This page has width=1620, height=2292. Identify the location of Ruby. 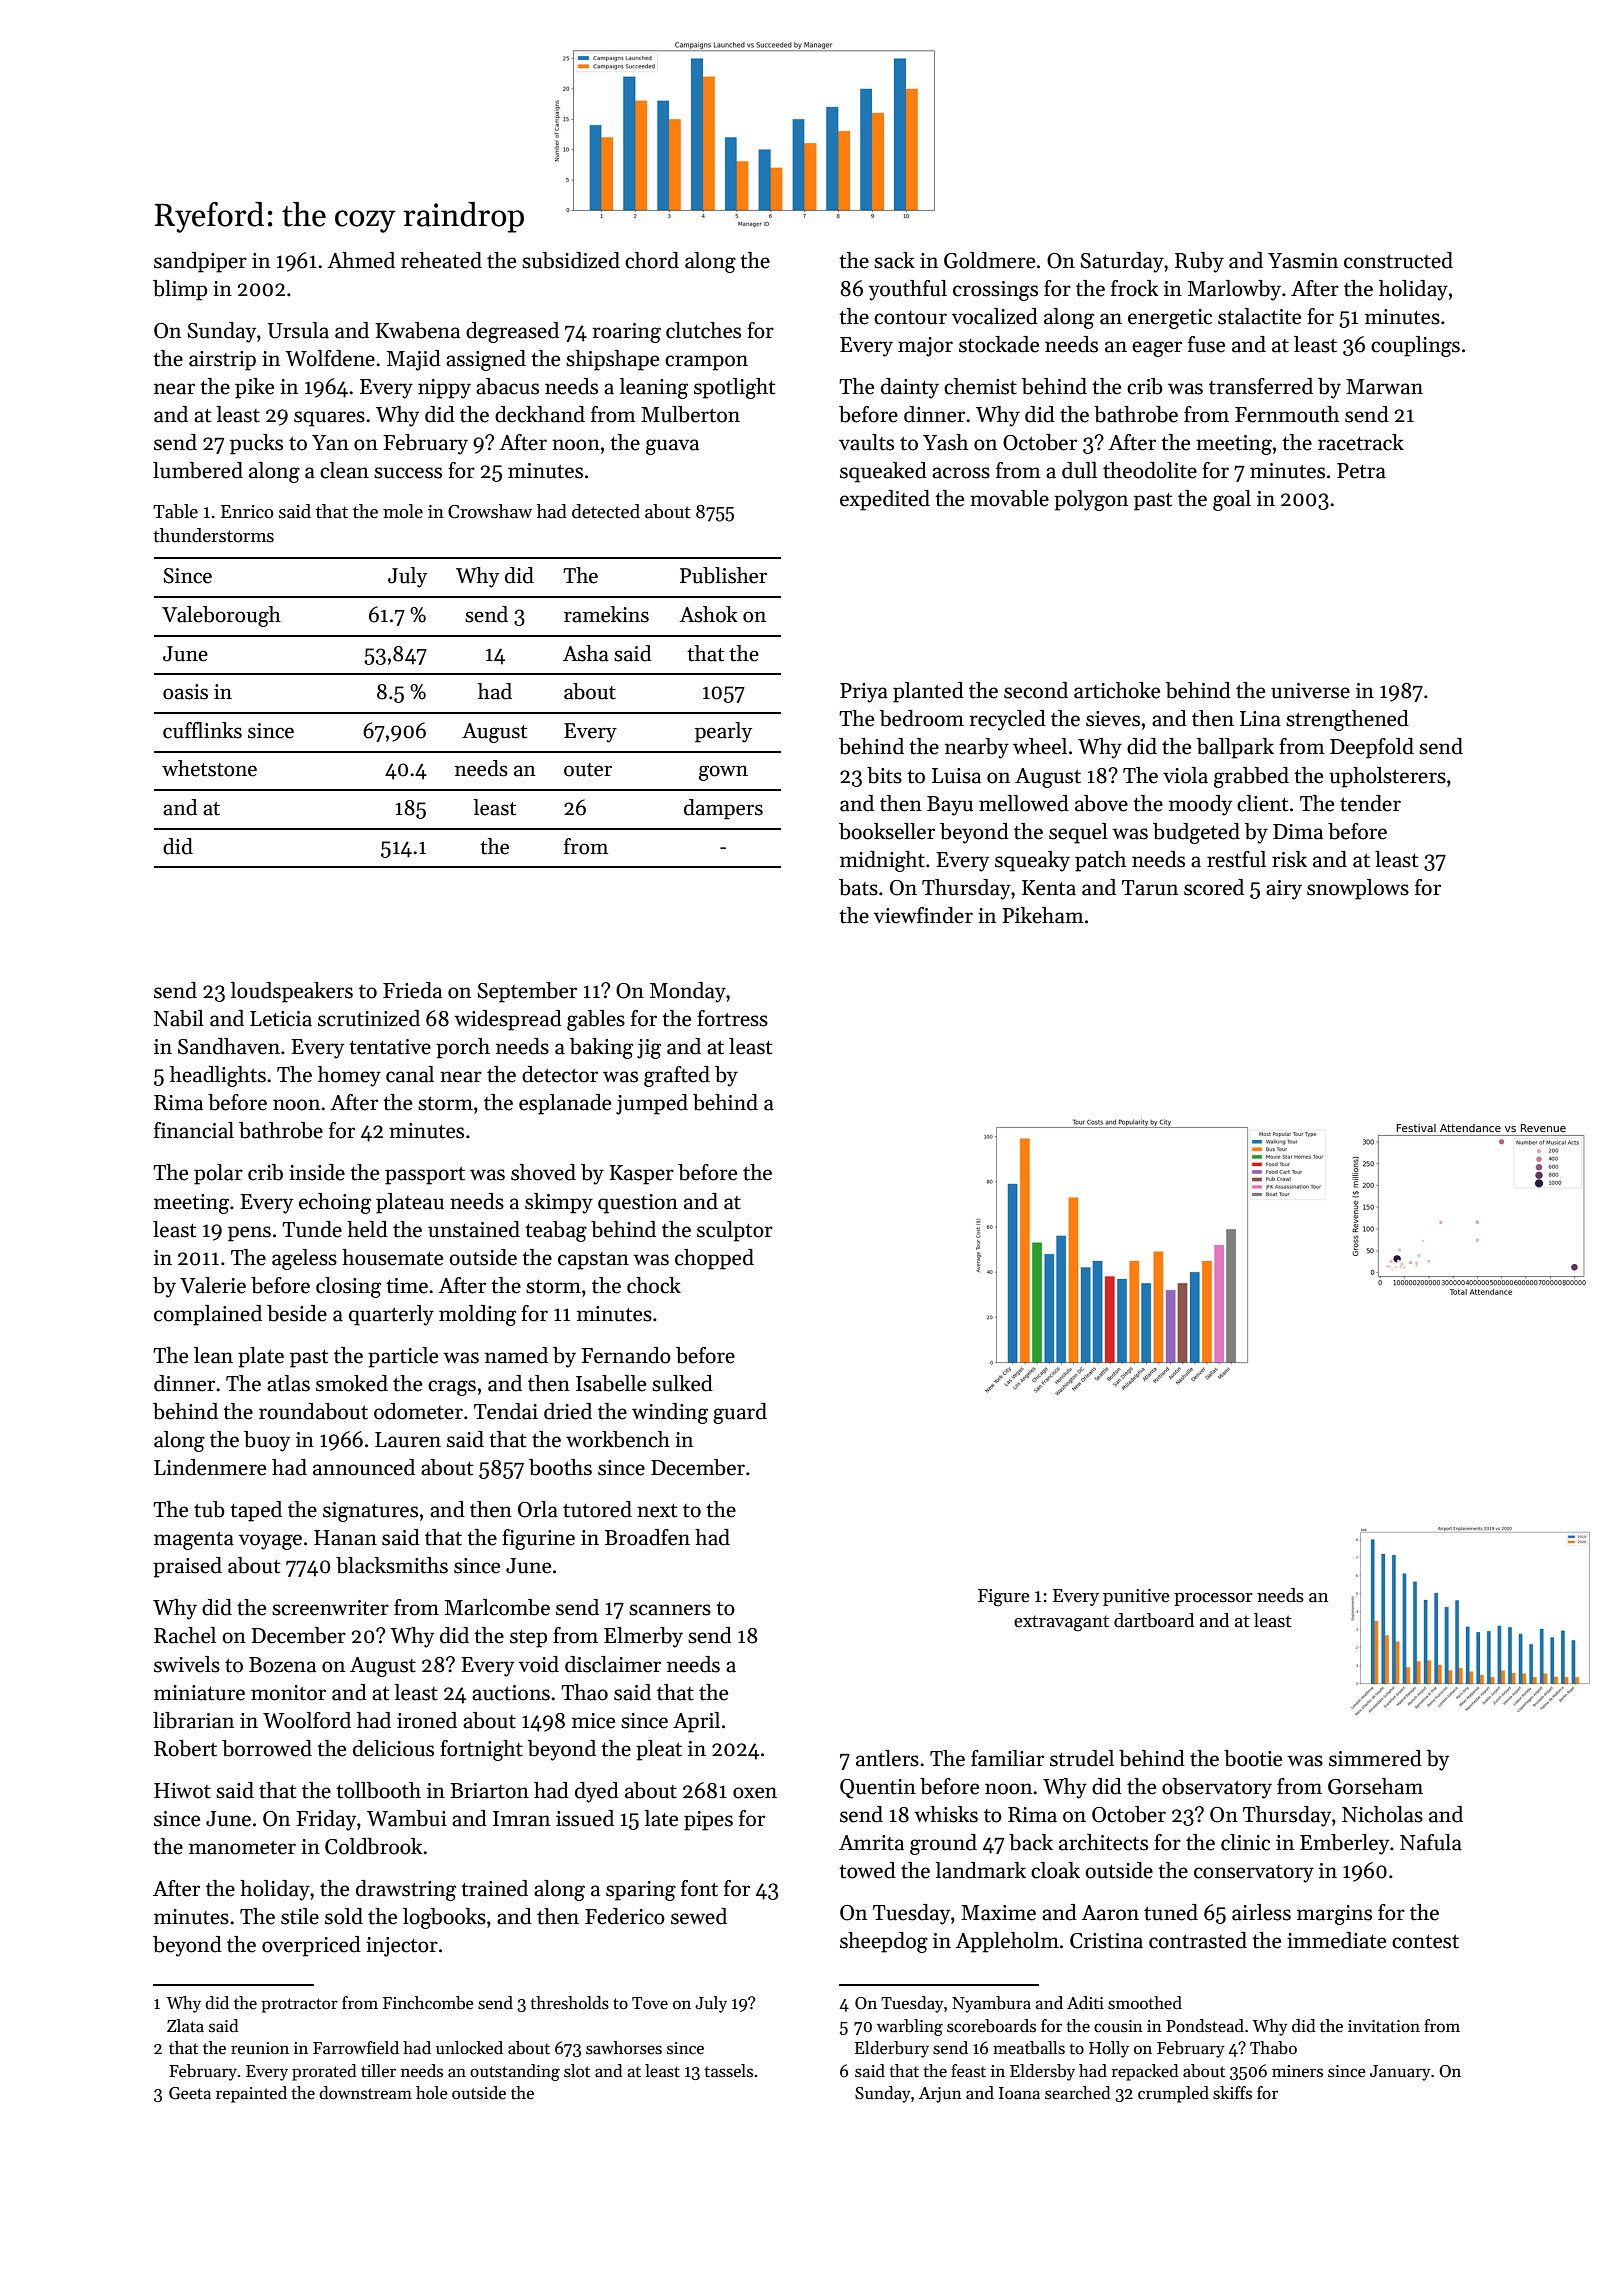
(1199, 262).
